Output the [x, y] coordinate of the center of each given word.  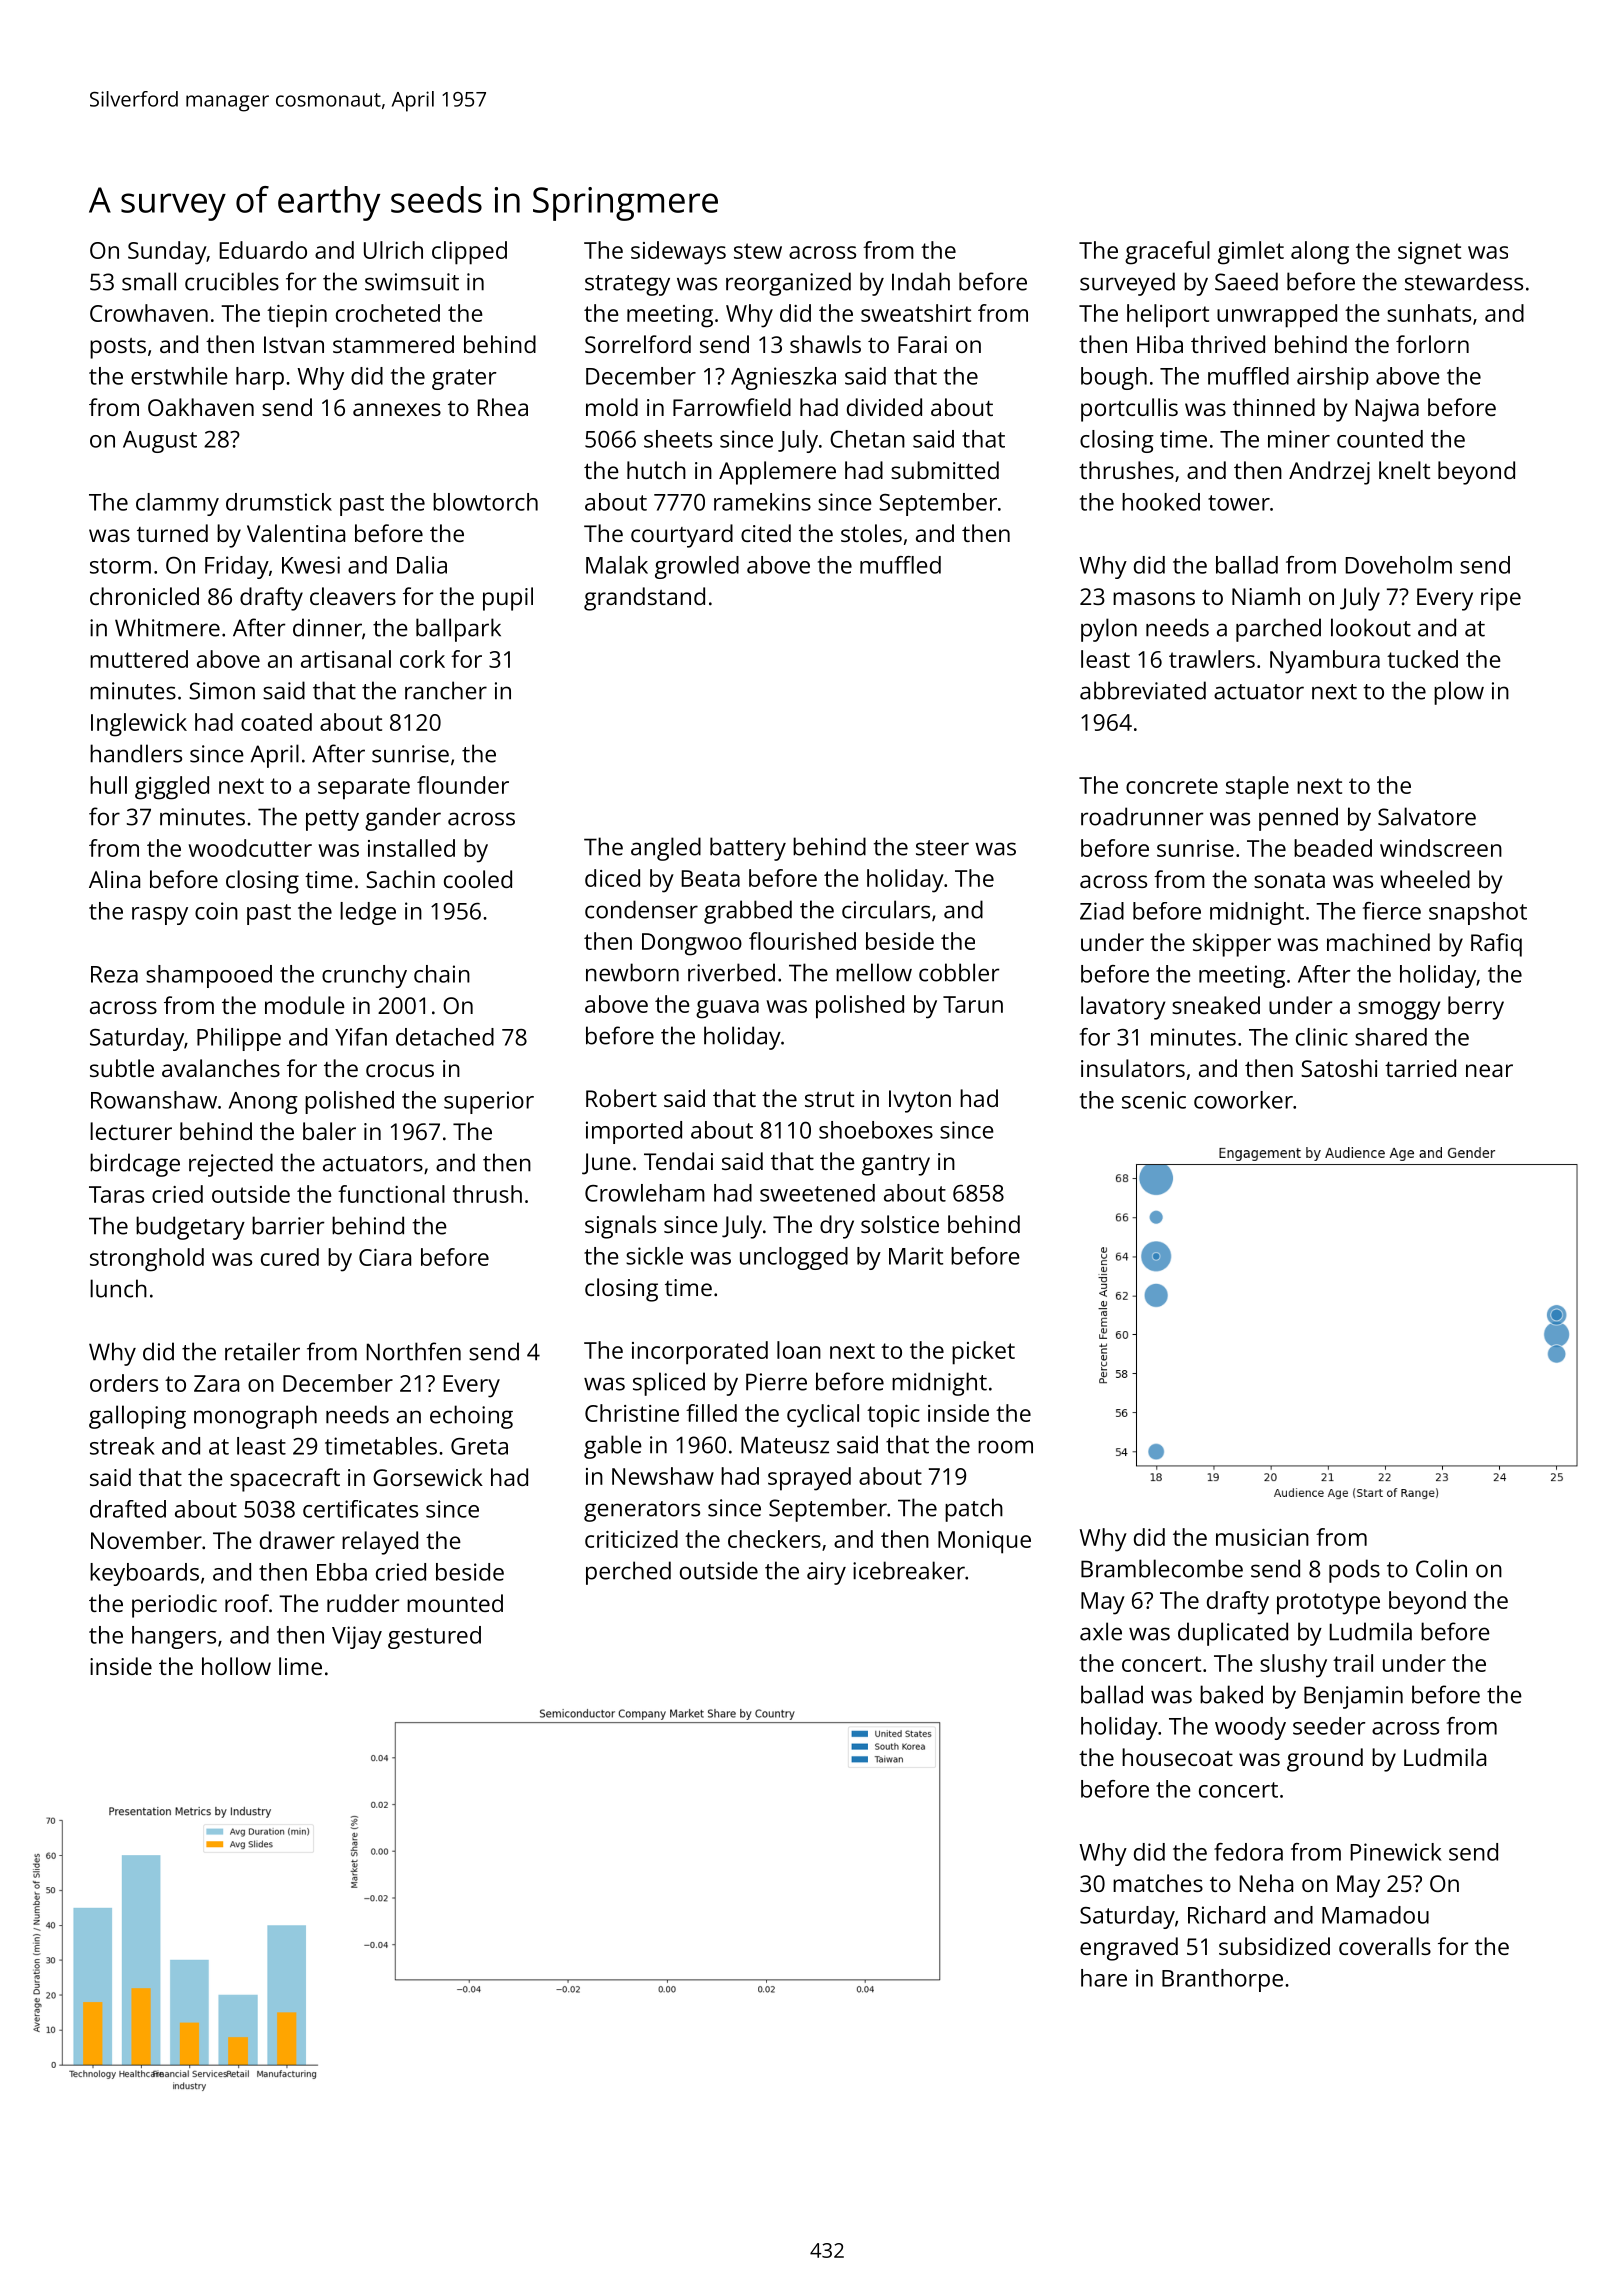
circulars [886, 909]
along [1320, 253]
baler [329, 1131]
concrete [1172, 786]
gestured [434, 1637]
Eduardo [263, 250]
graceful [1167, 253]
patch [974, 1510]
